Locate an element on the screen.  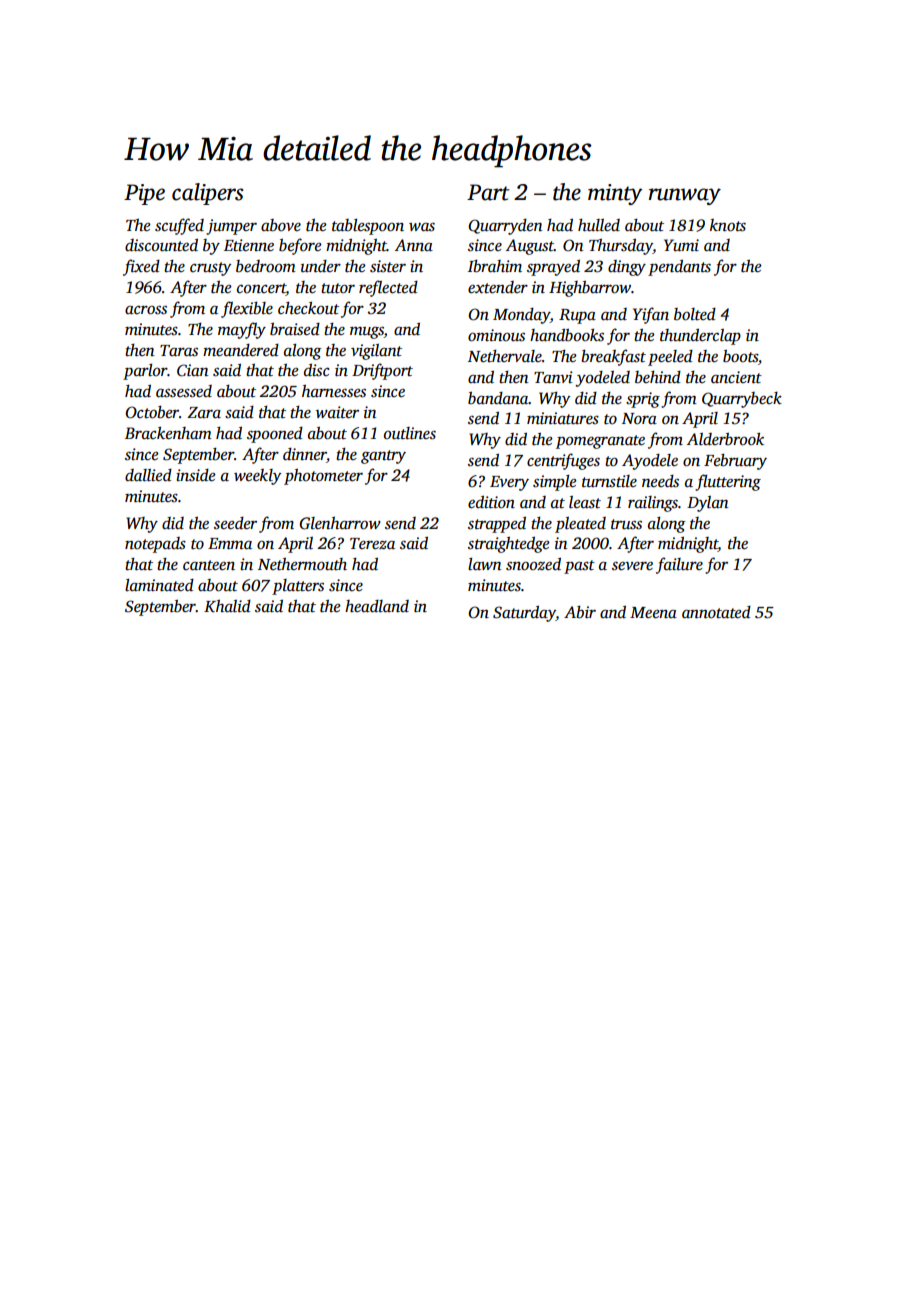
Yumi is located at coordinates (681, 245).
